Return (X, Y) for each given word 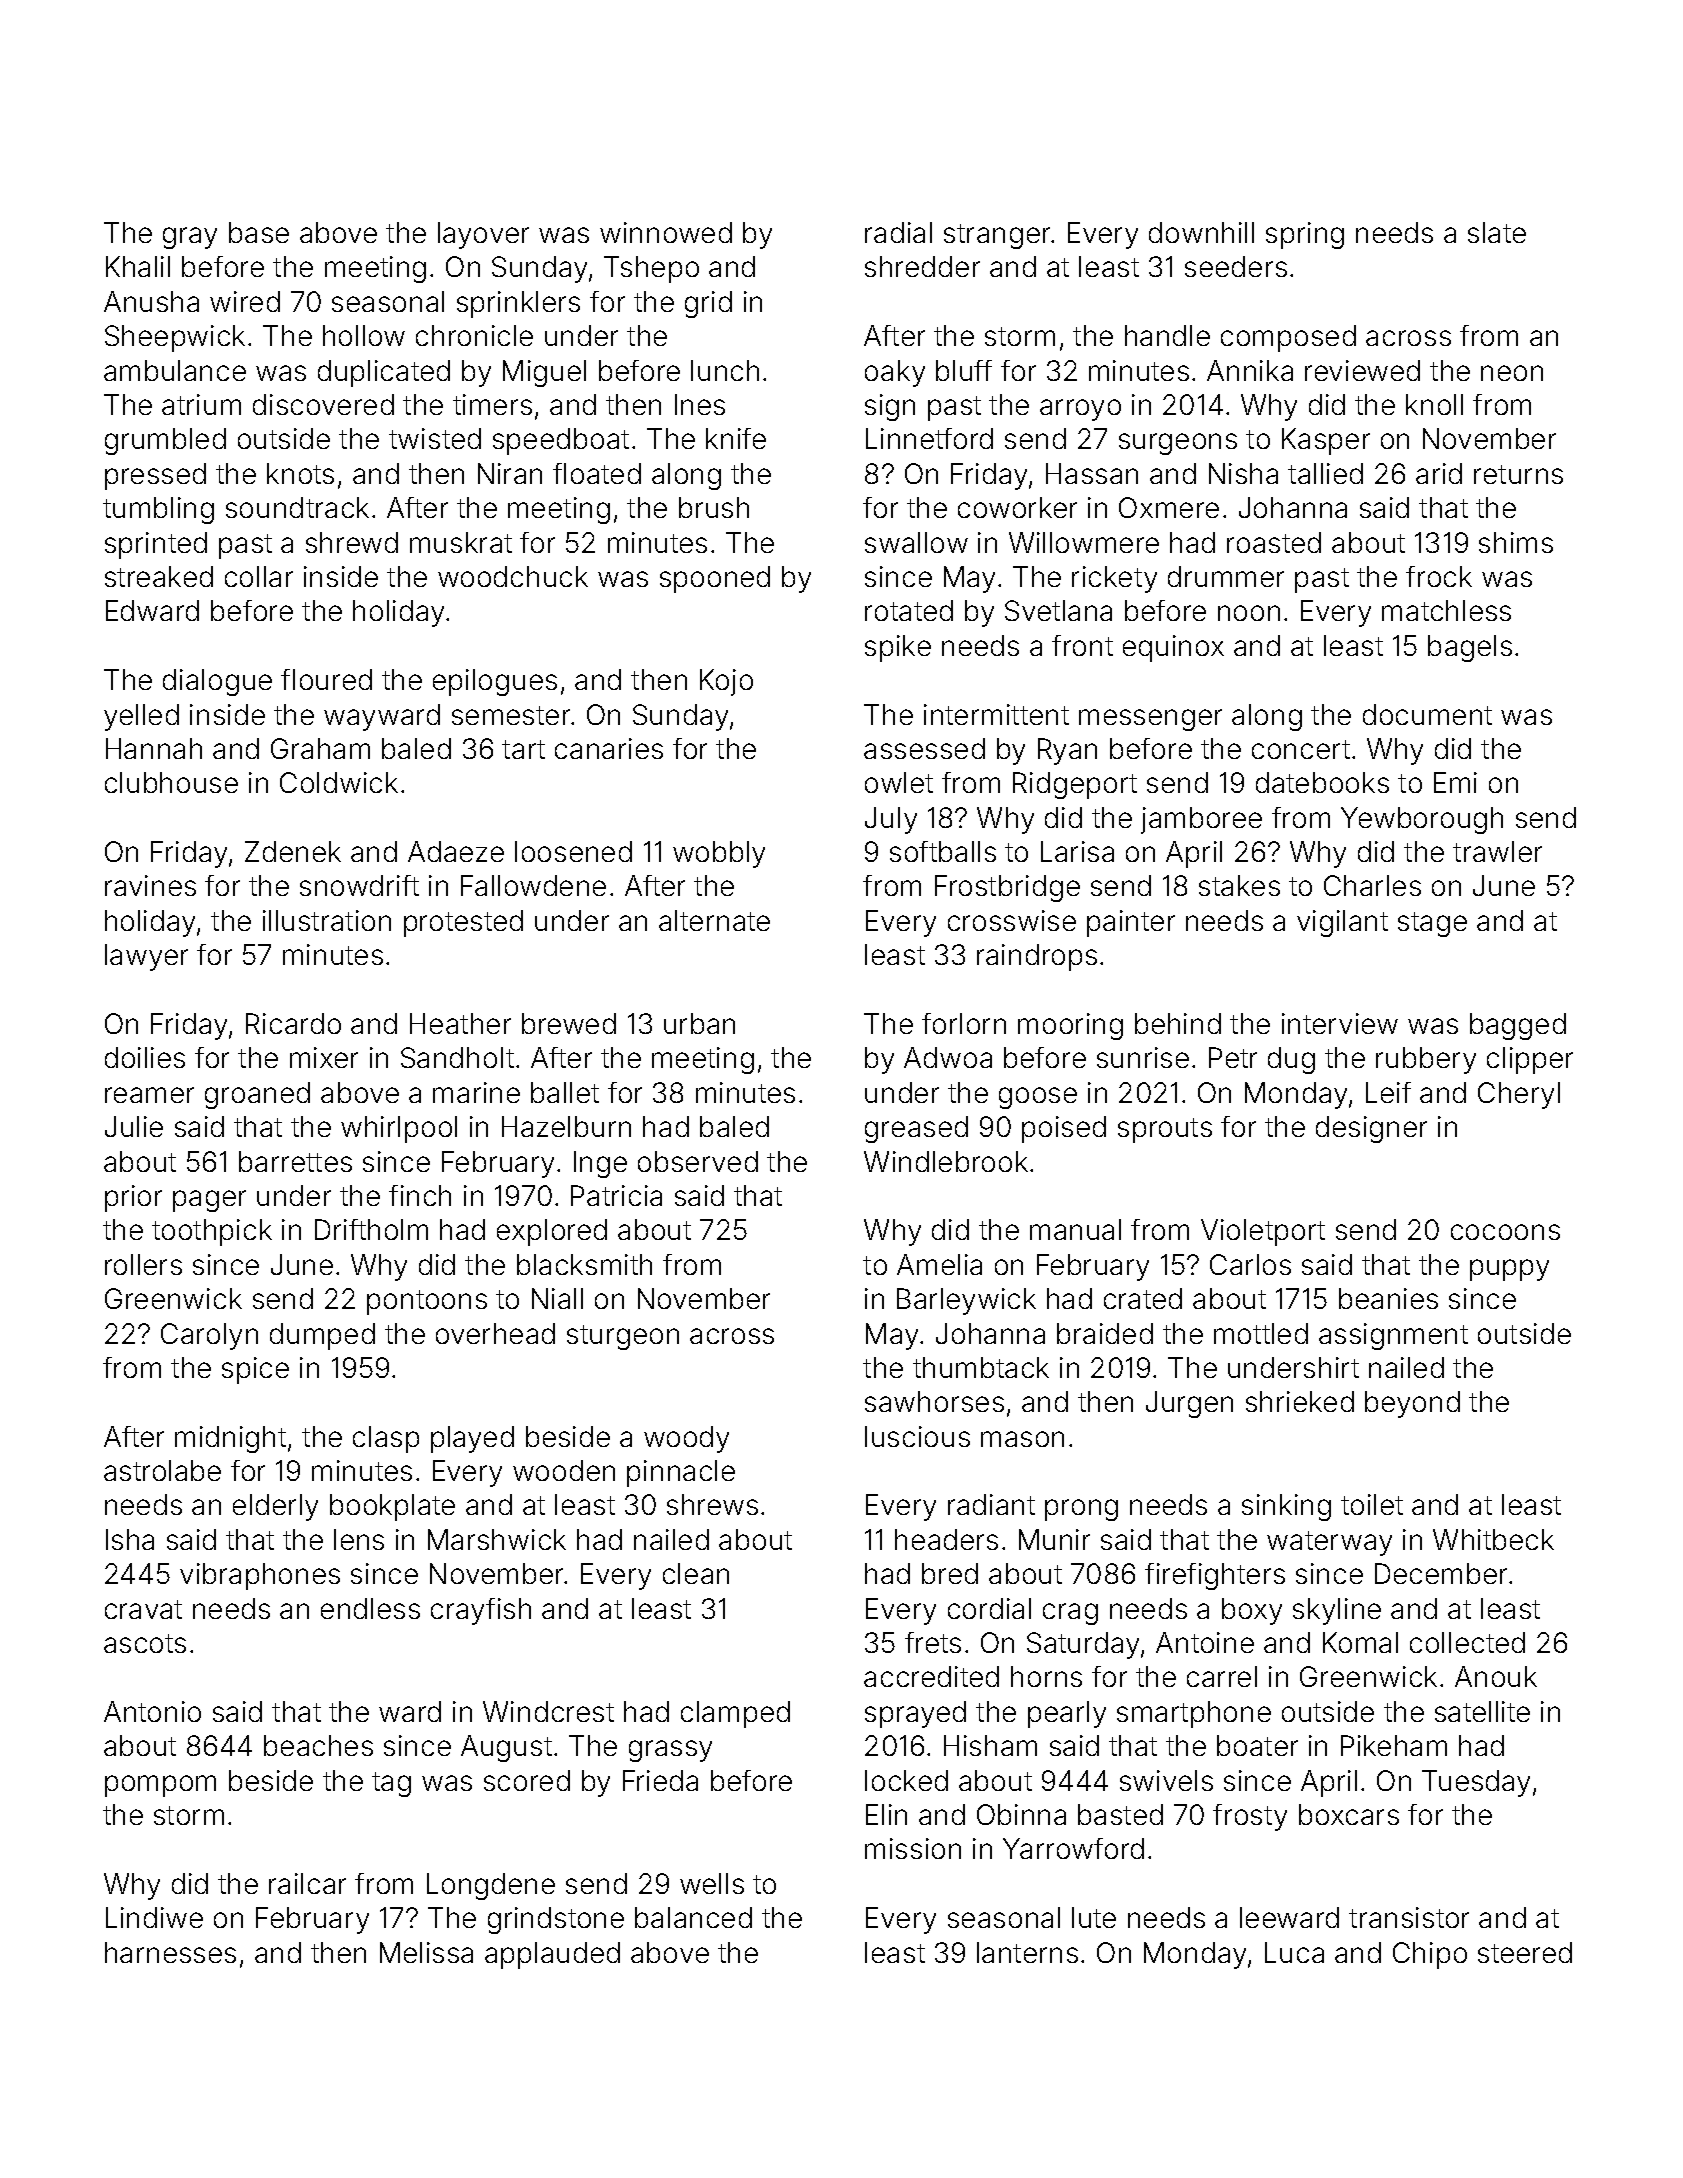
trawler (1497, 851)
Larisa (1077, 851)
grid (708, 304)
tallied (1325, 473)
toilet (1372, 1504)
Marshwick (497, 1539)
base (259, 232)
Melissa (426, 1952)
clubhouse (171, 782)
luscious (917, 1436)
